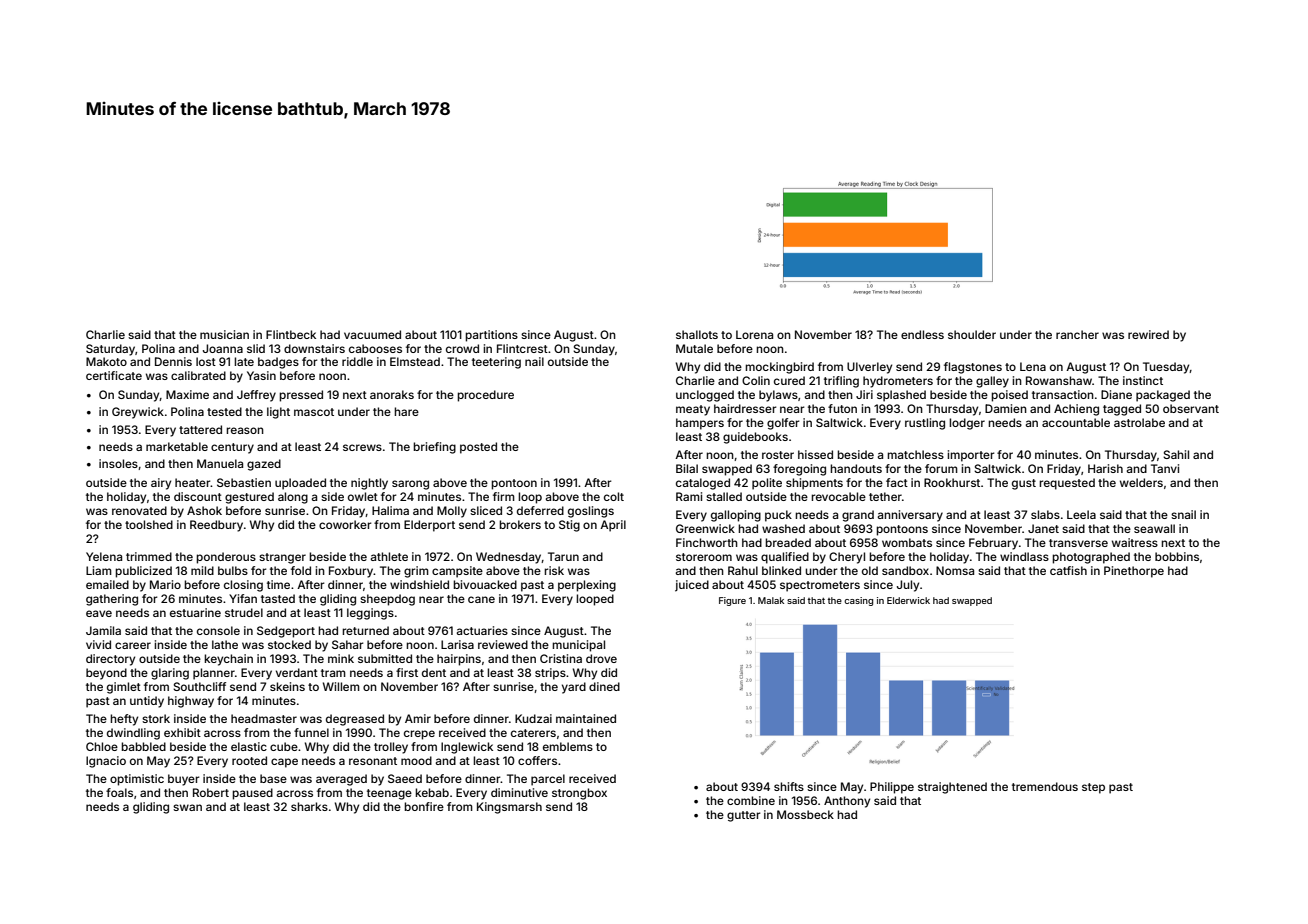 The height and width of the screenshot is (924, 1308). What do you see at coordinates (244, 482) in the screenshot?
I see `Sebastien` at bounding box center [244, 482].
